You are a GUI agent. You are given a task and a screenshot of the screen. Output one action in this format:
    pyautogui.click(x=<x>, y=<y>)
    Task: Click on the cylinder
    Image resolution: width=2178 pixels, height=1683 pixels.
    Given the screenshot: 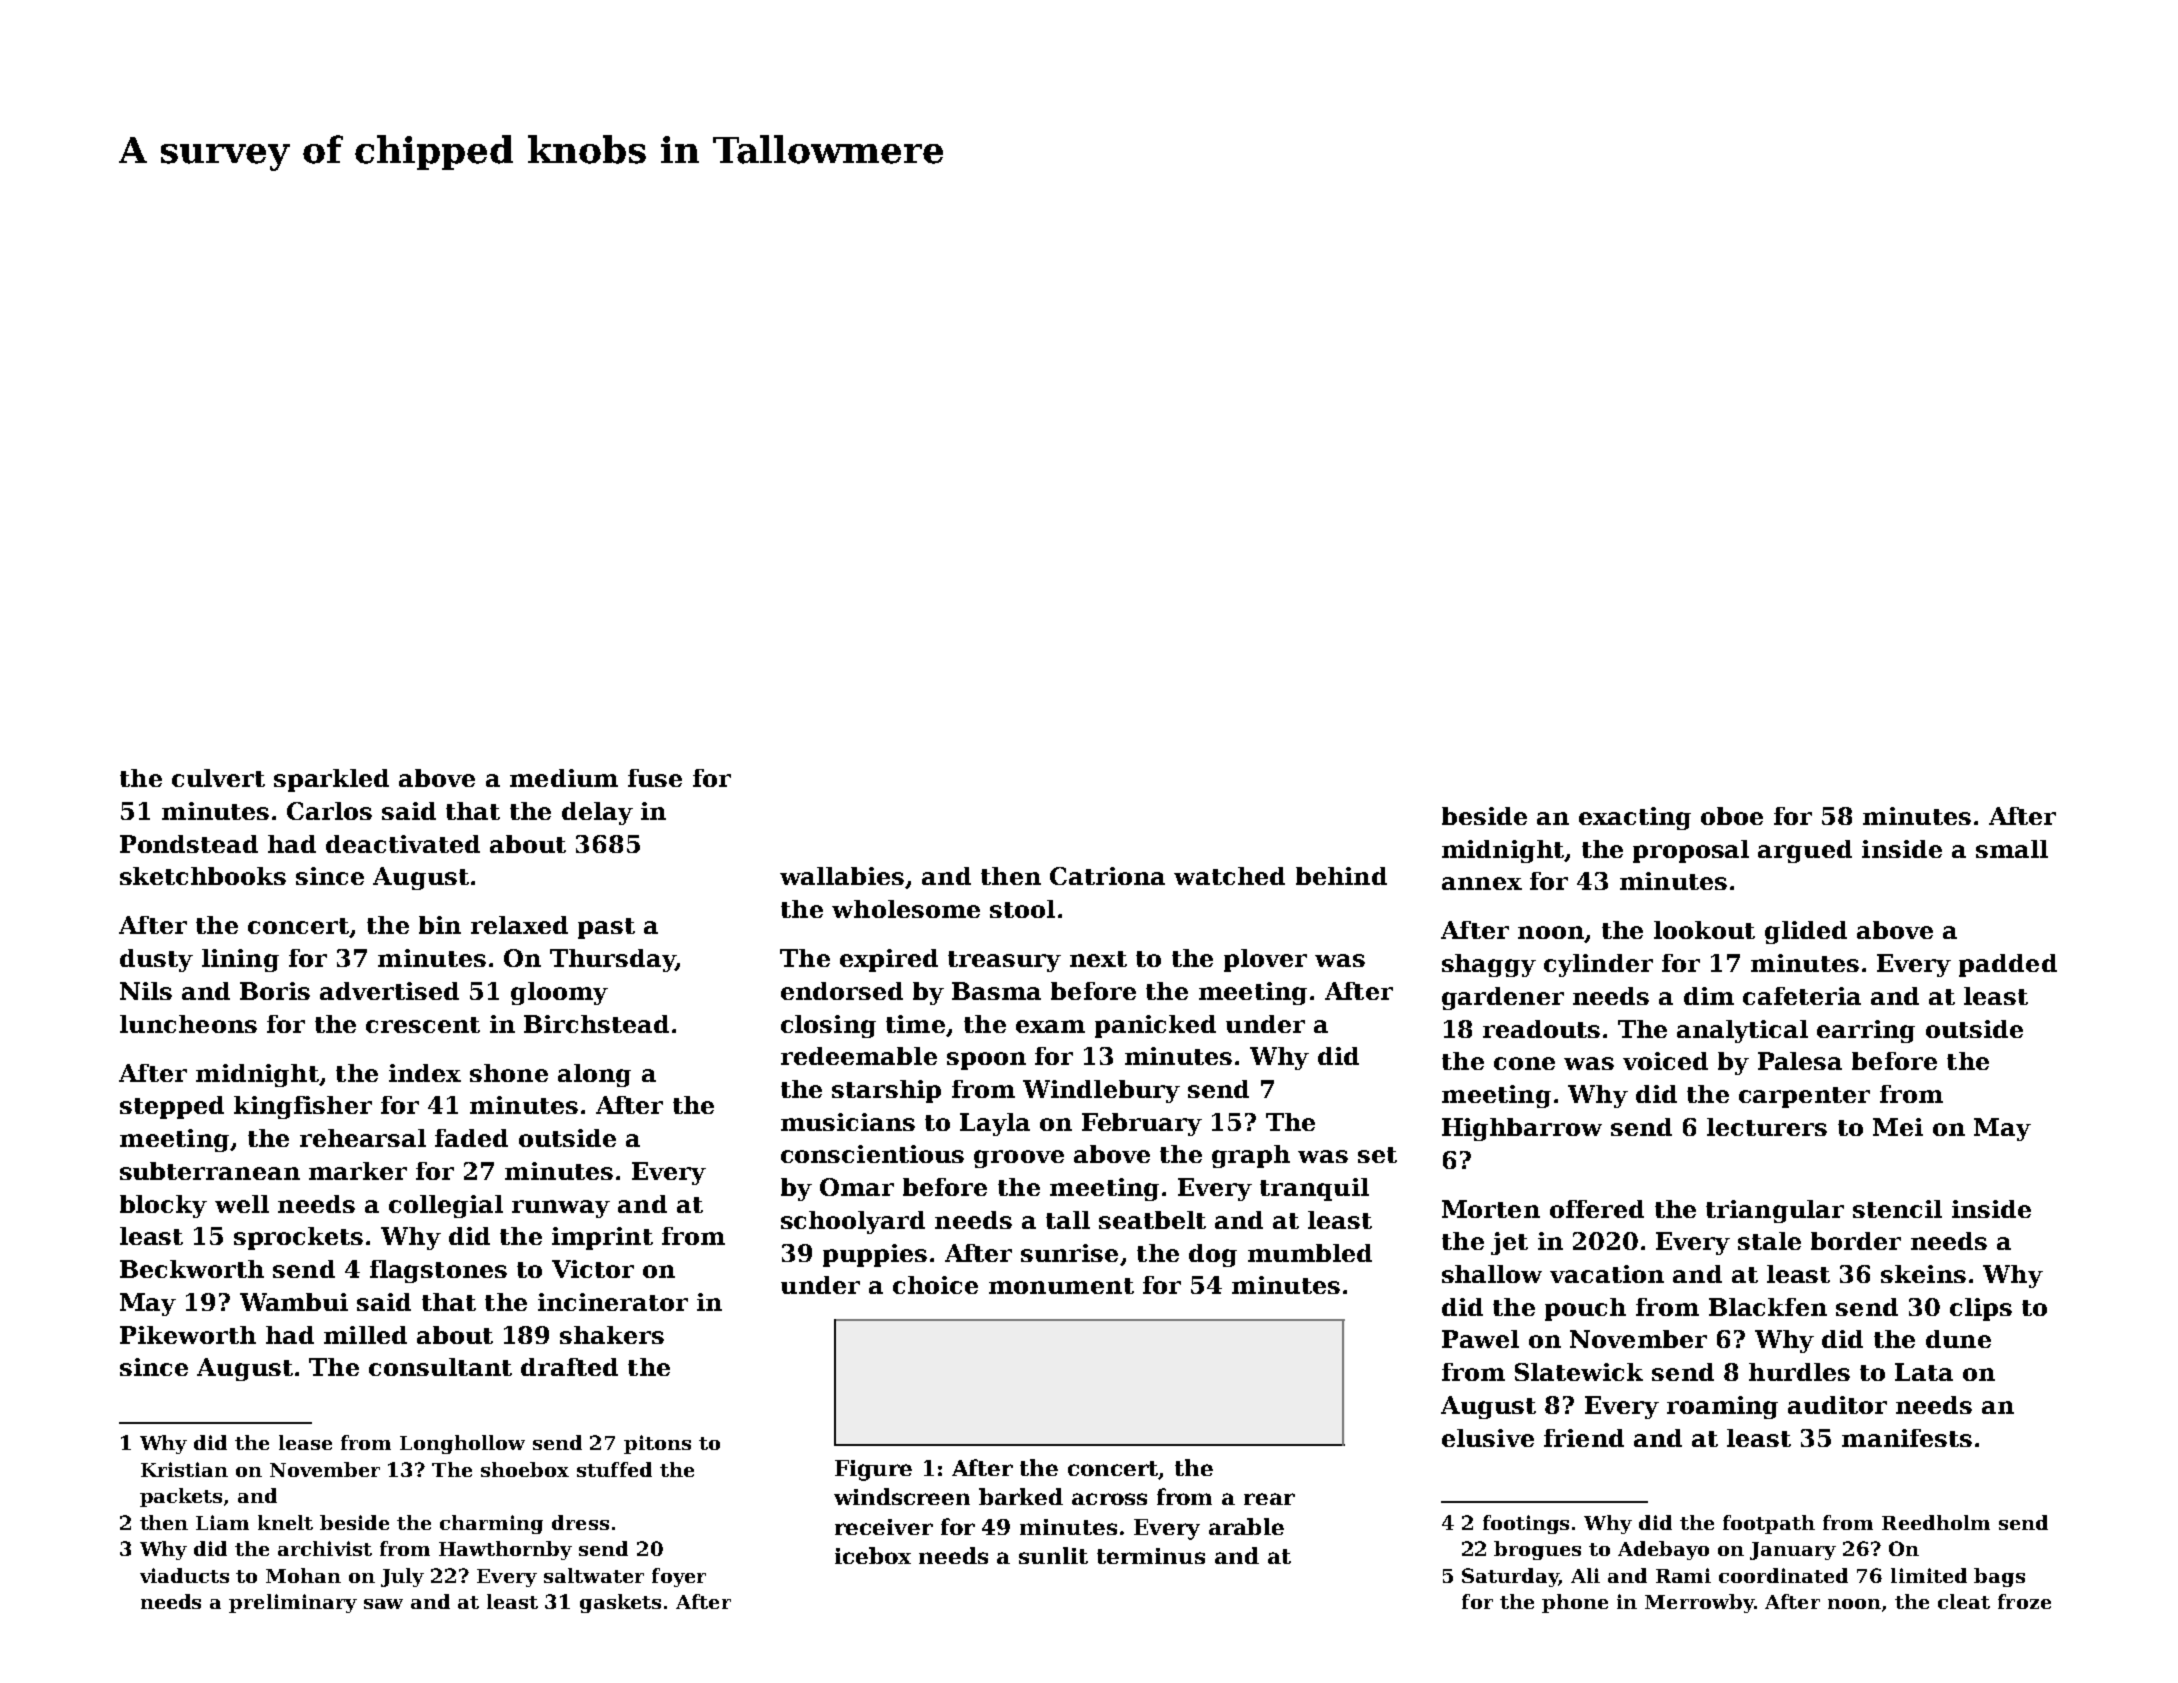 What is the action you would take?
    pyautogui.click(x=1598, y=965)
